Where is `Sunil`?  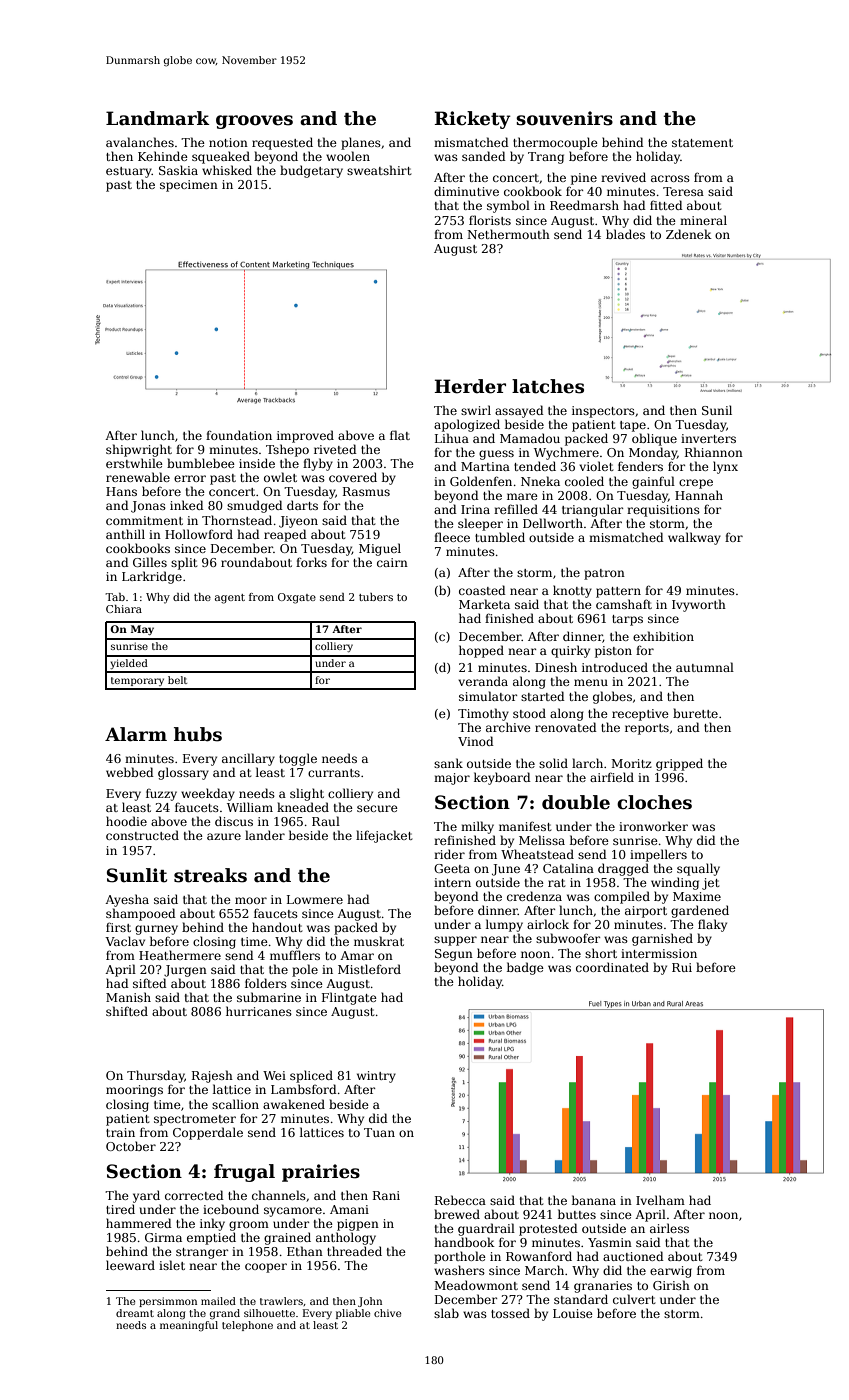 Sunil is located at coordinates (717, 410).
